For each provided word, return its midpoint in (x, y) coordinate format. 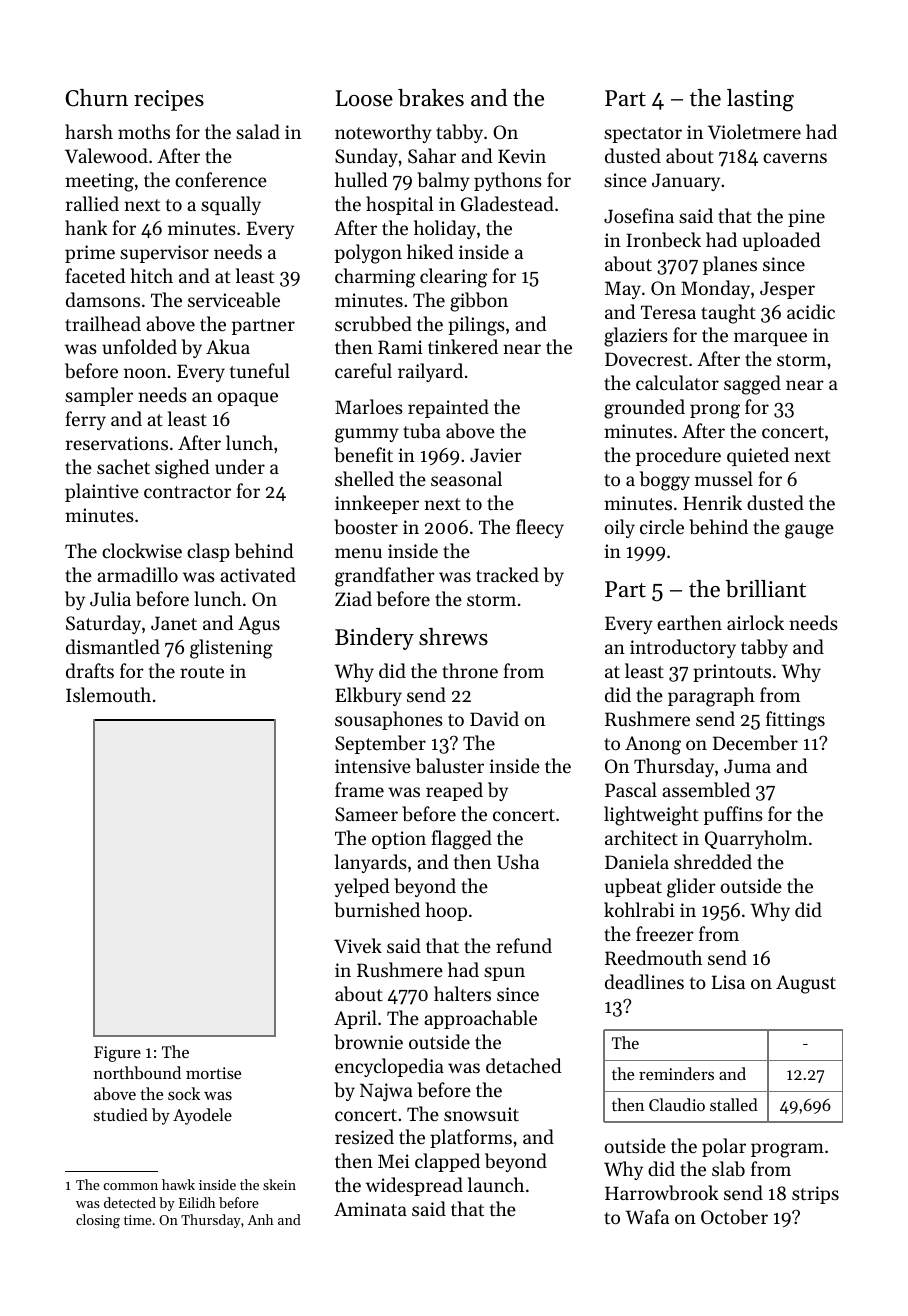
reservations (117, 443)
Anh (261, 1219)
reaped (454, 791)
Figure (117, 1054)
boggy (665, 481)
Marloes (369, 406)
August (806, 984)
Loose (364, 98)
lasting (760, 100)
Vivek (358, 945)
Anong (653, 745)
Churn (96, 98)
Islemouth (108, 694)
